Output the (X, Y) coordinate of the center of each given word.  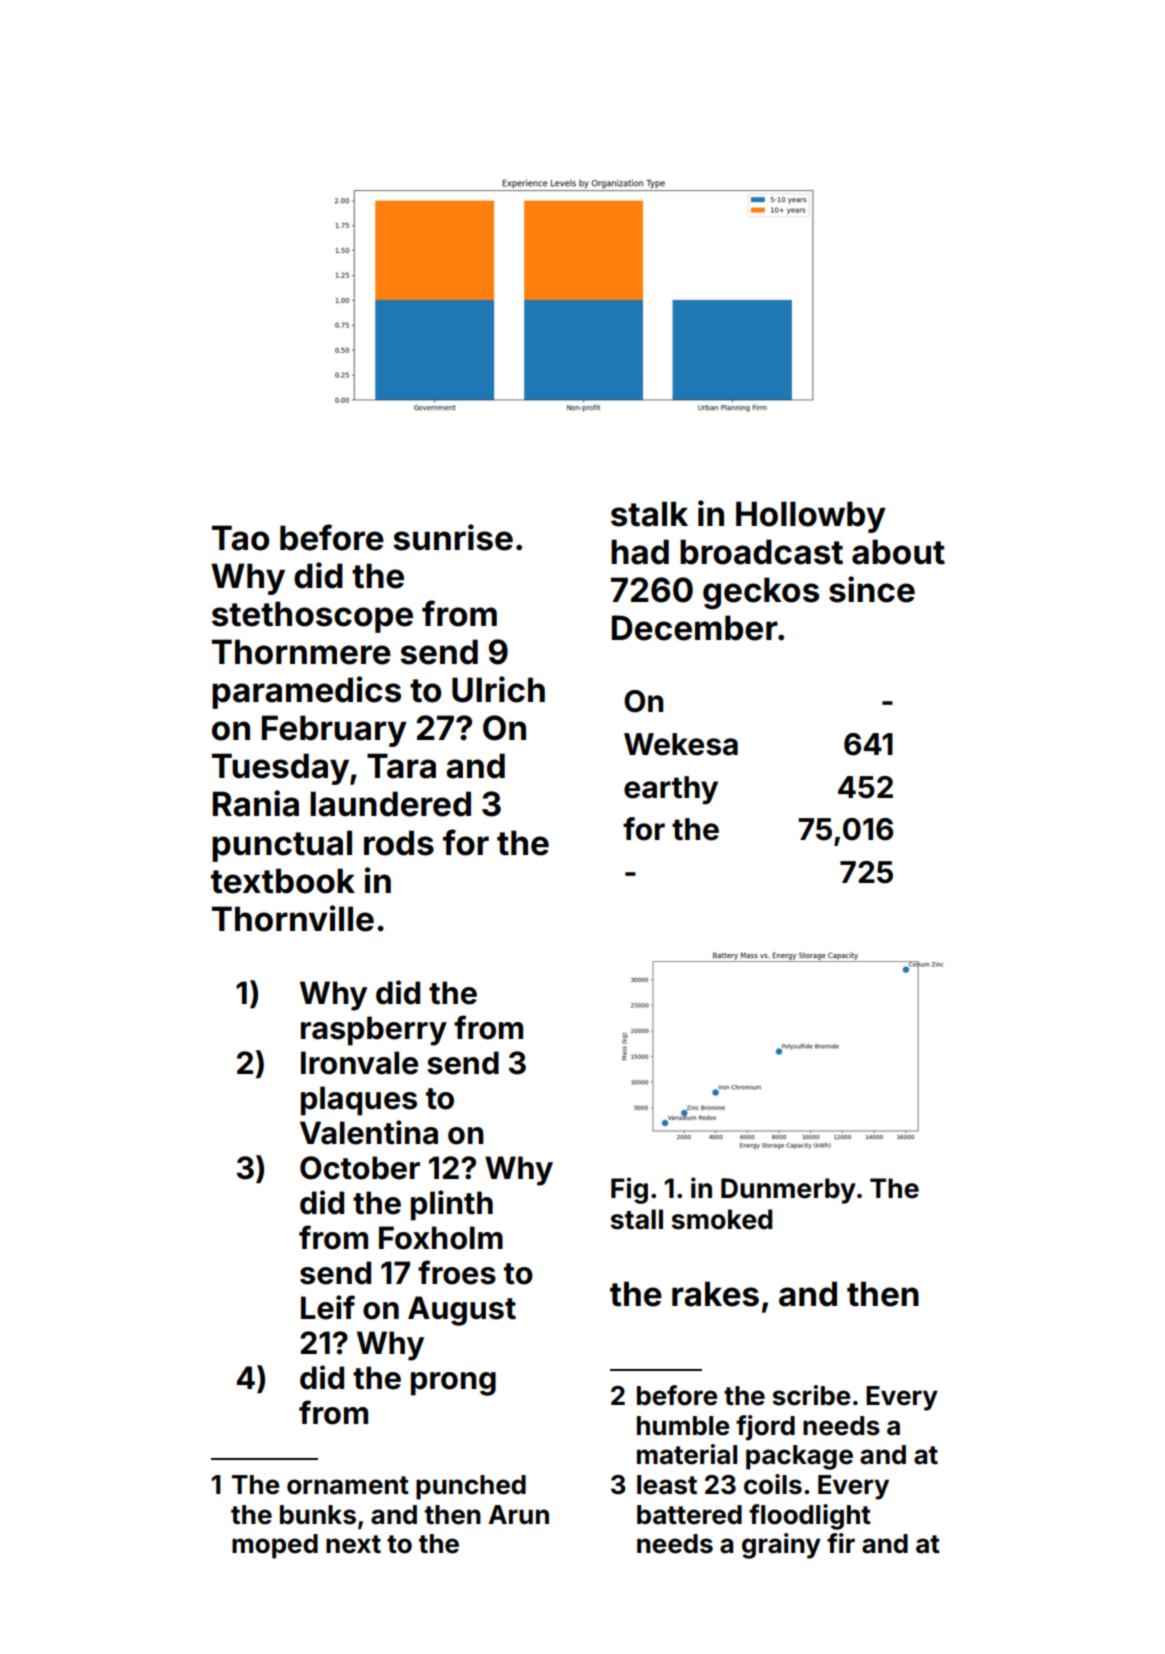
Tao (240, 538)
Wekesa (681, 744)
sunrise (453, 537)
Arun (518, 1514)
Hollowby (811, 517)
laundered (390, 804)
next (353, 1544)
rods (399, 843)
